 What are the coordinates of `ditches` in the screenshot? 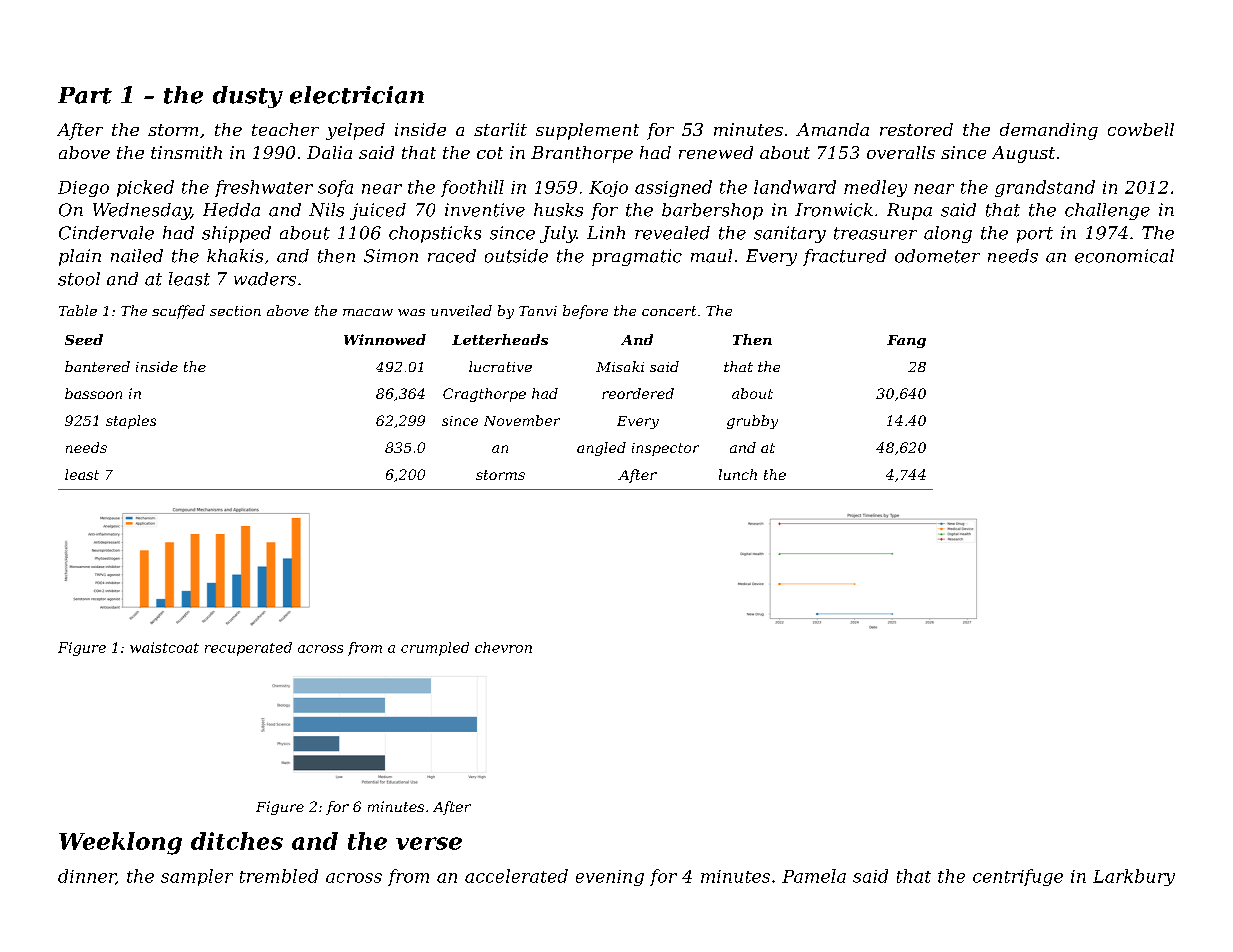 It's located at (237, 841).
